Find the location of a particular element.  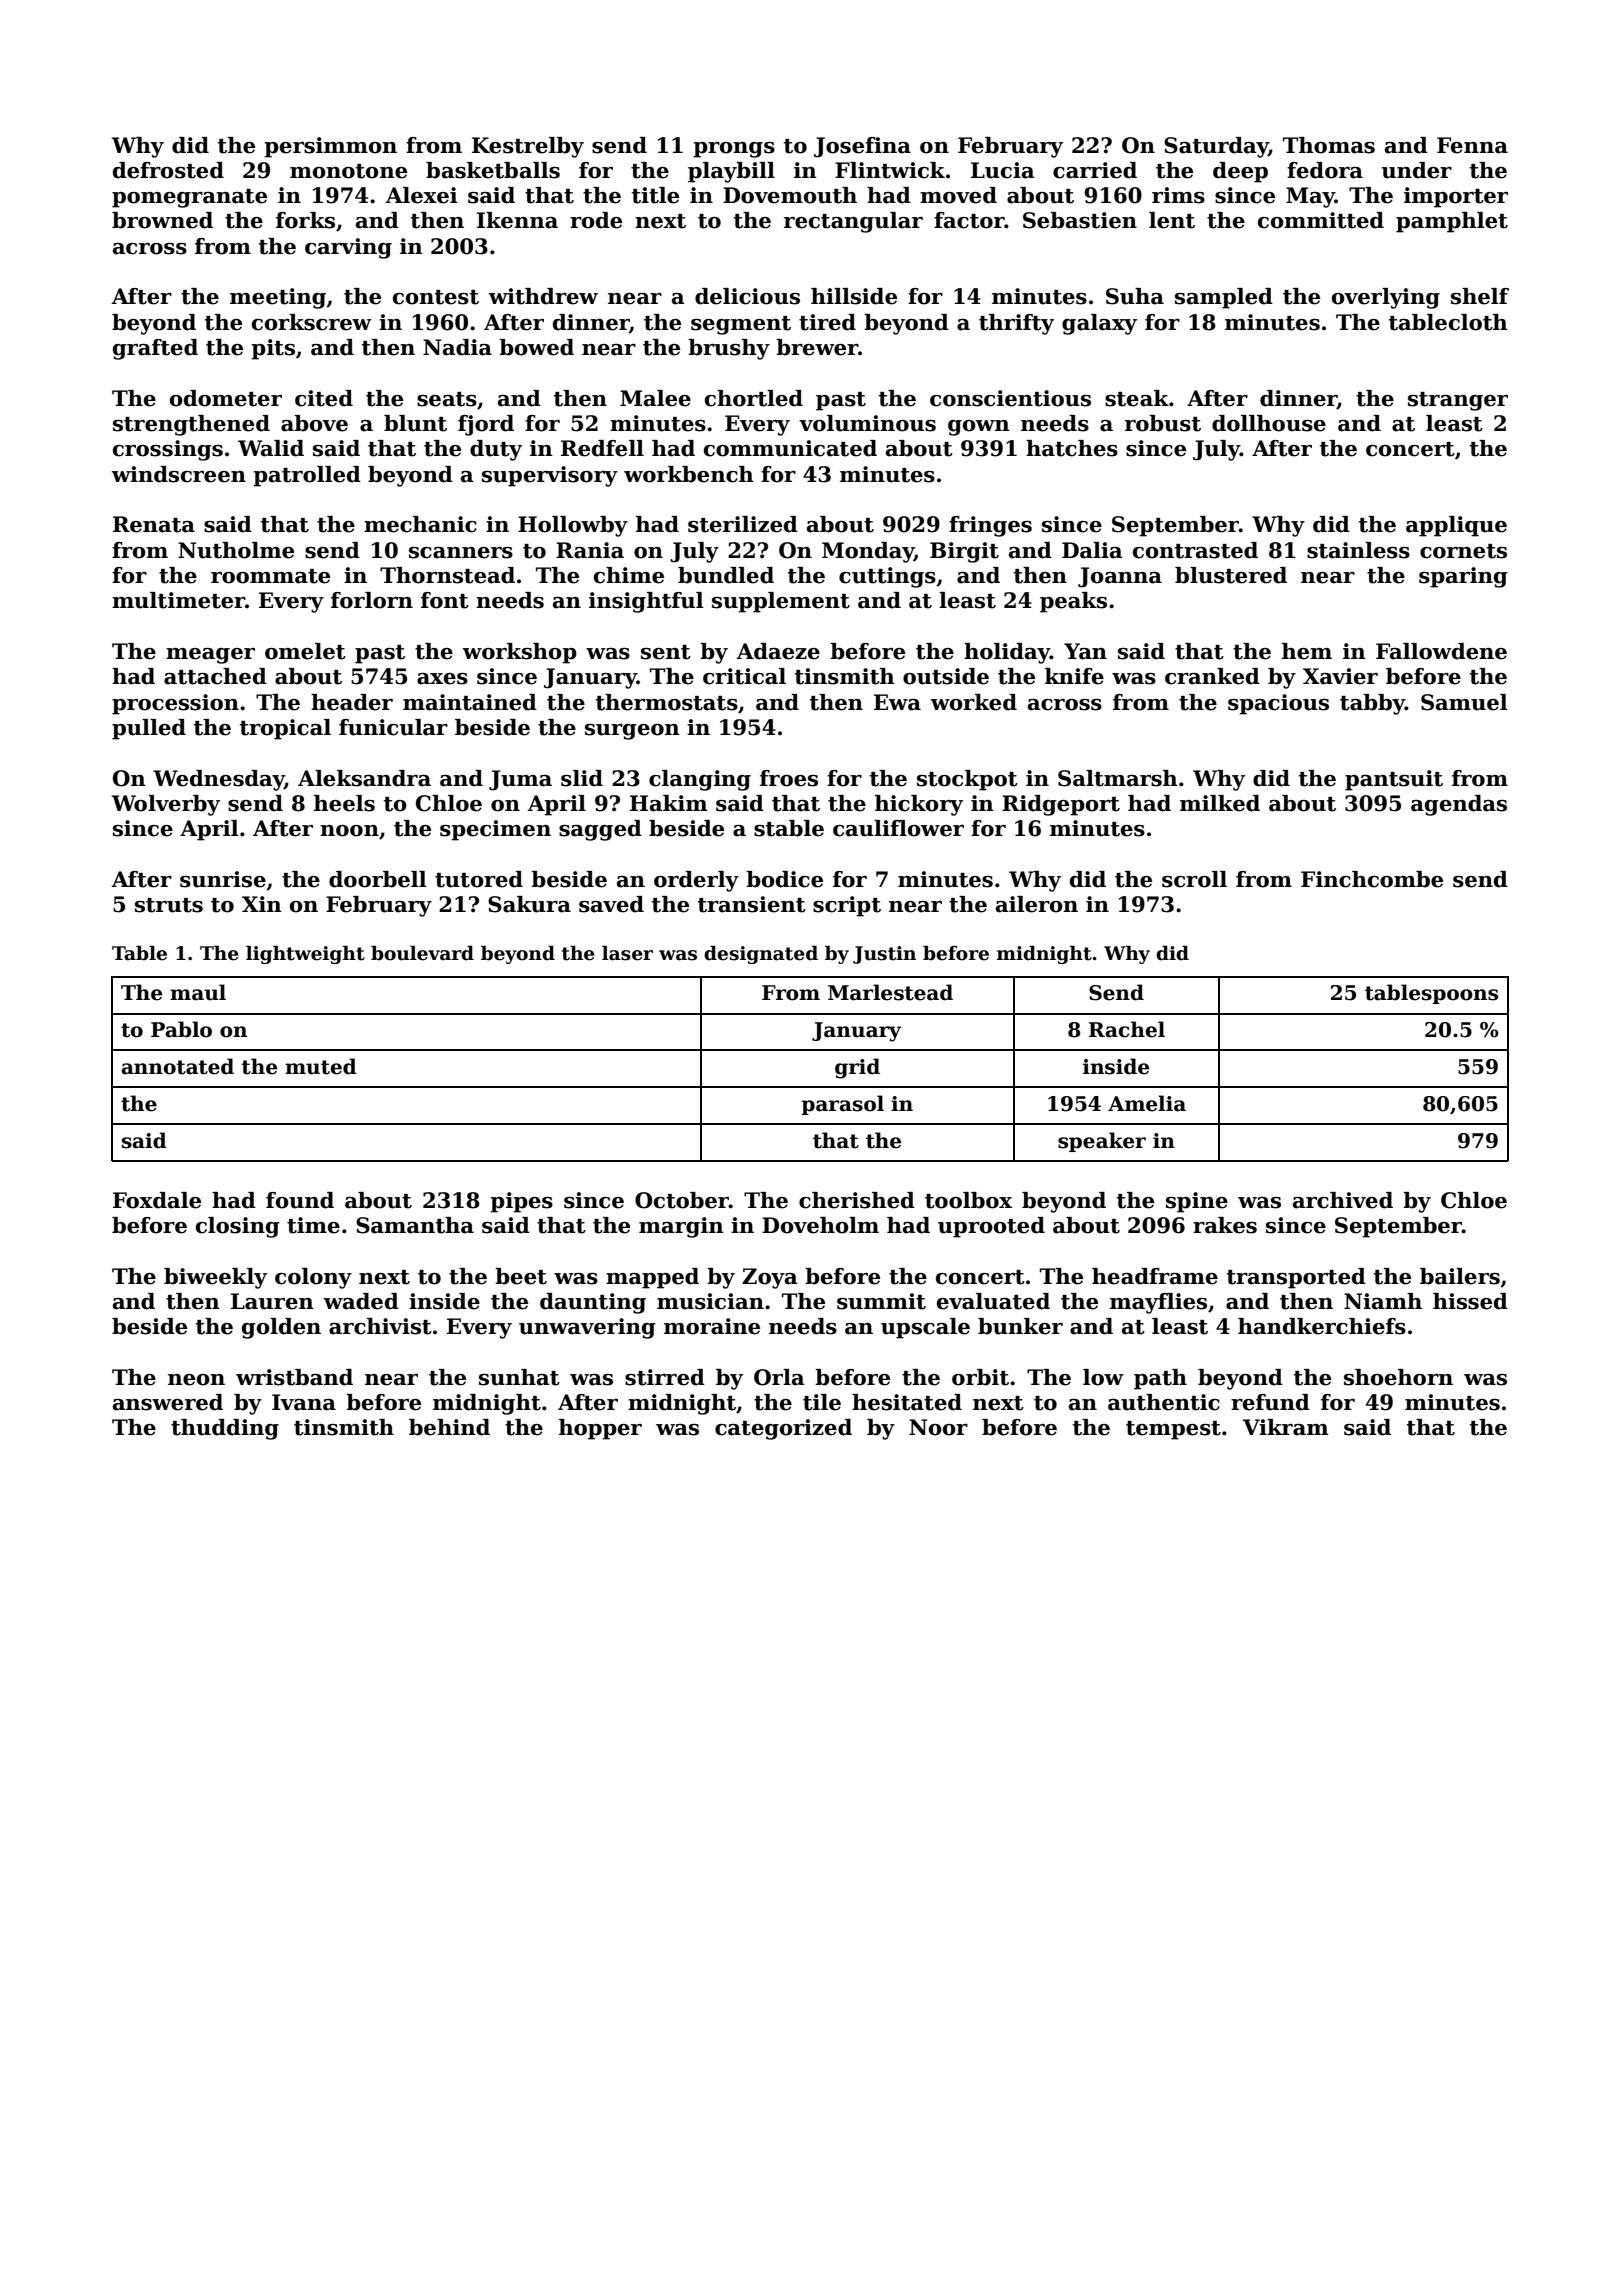

Fenna is located at coordinates (1472, 145).
